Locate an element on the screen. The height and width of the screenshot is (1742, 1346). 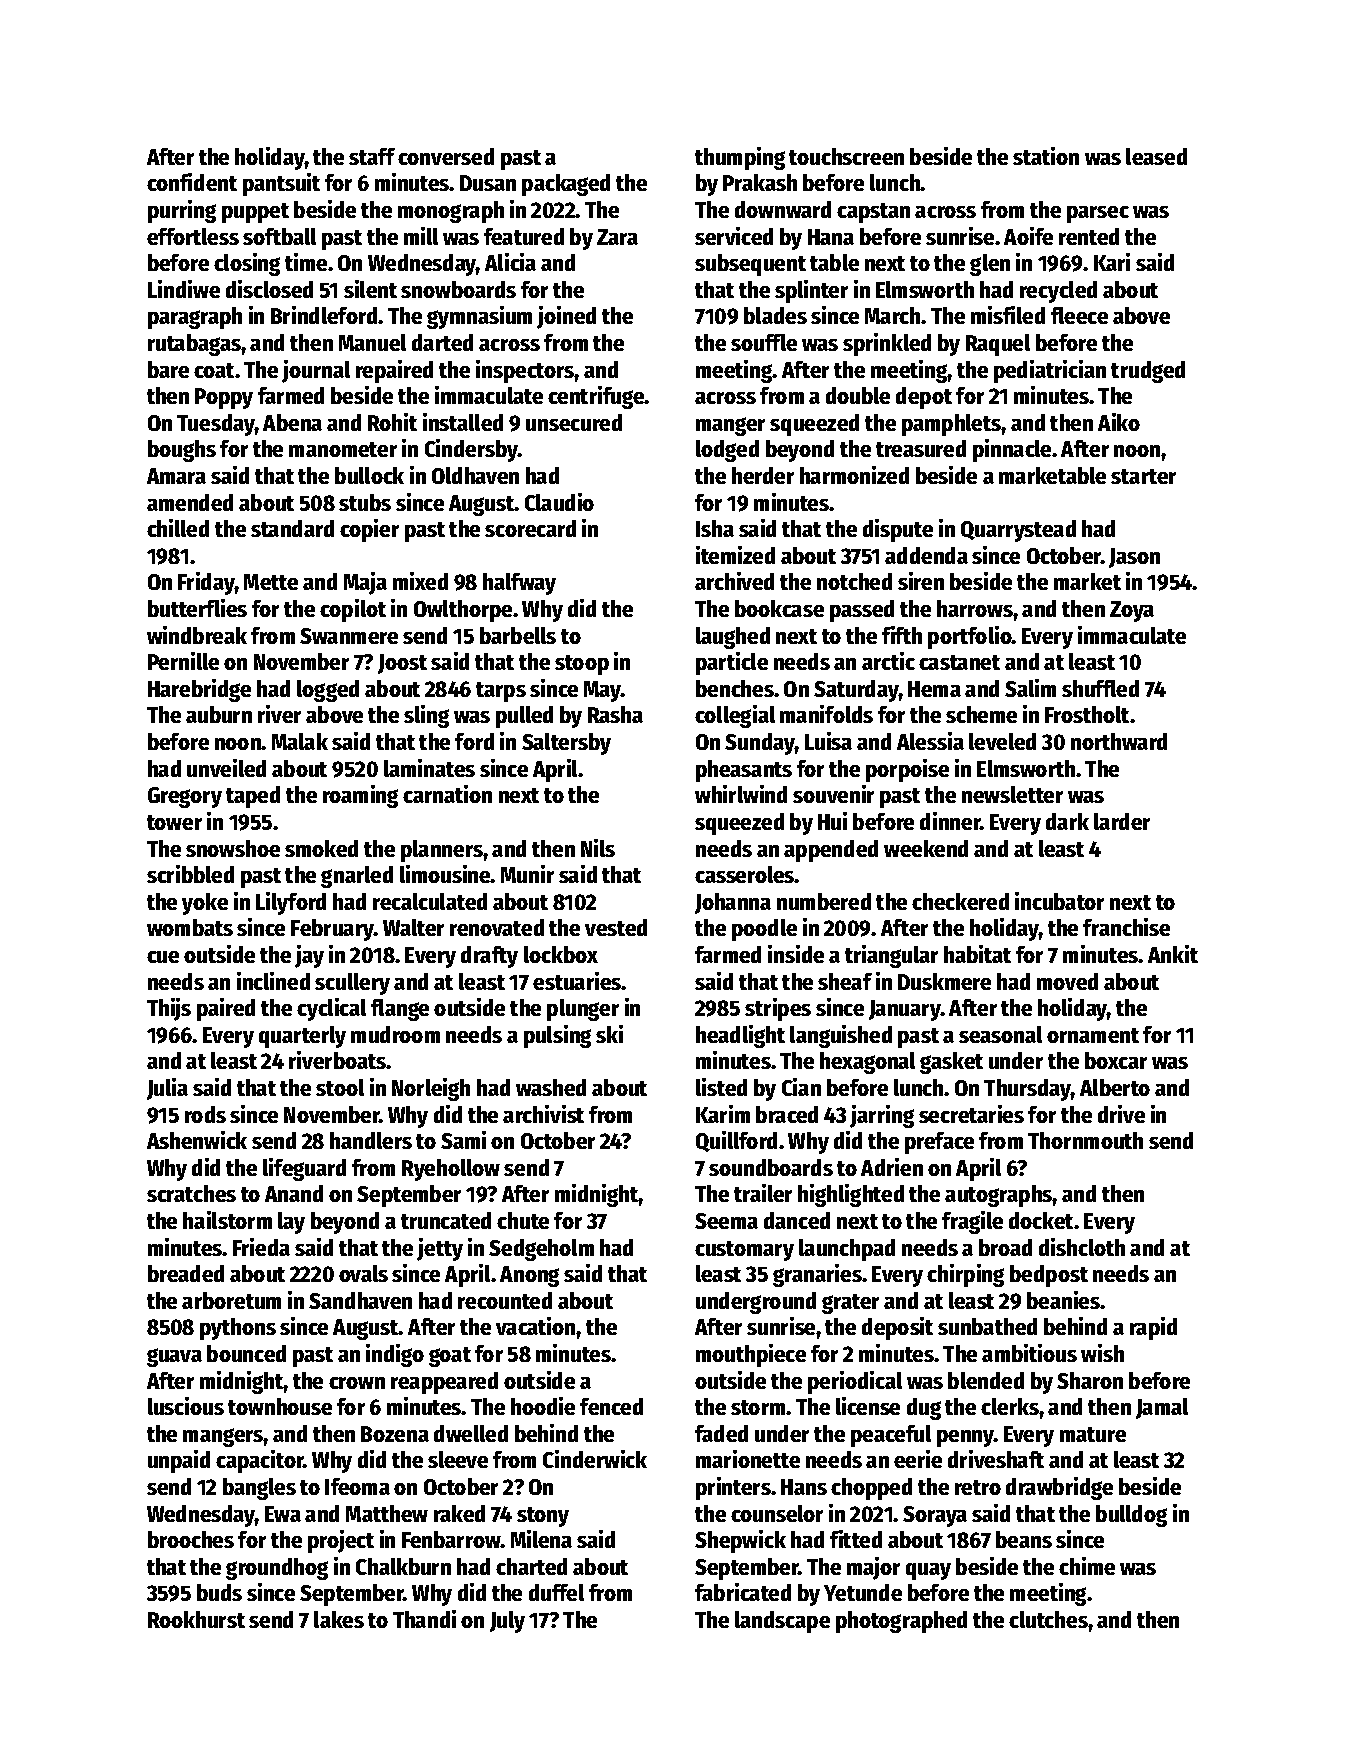
packaged is located at coordinates (566, 185).
